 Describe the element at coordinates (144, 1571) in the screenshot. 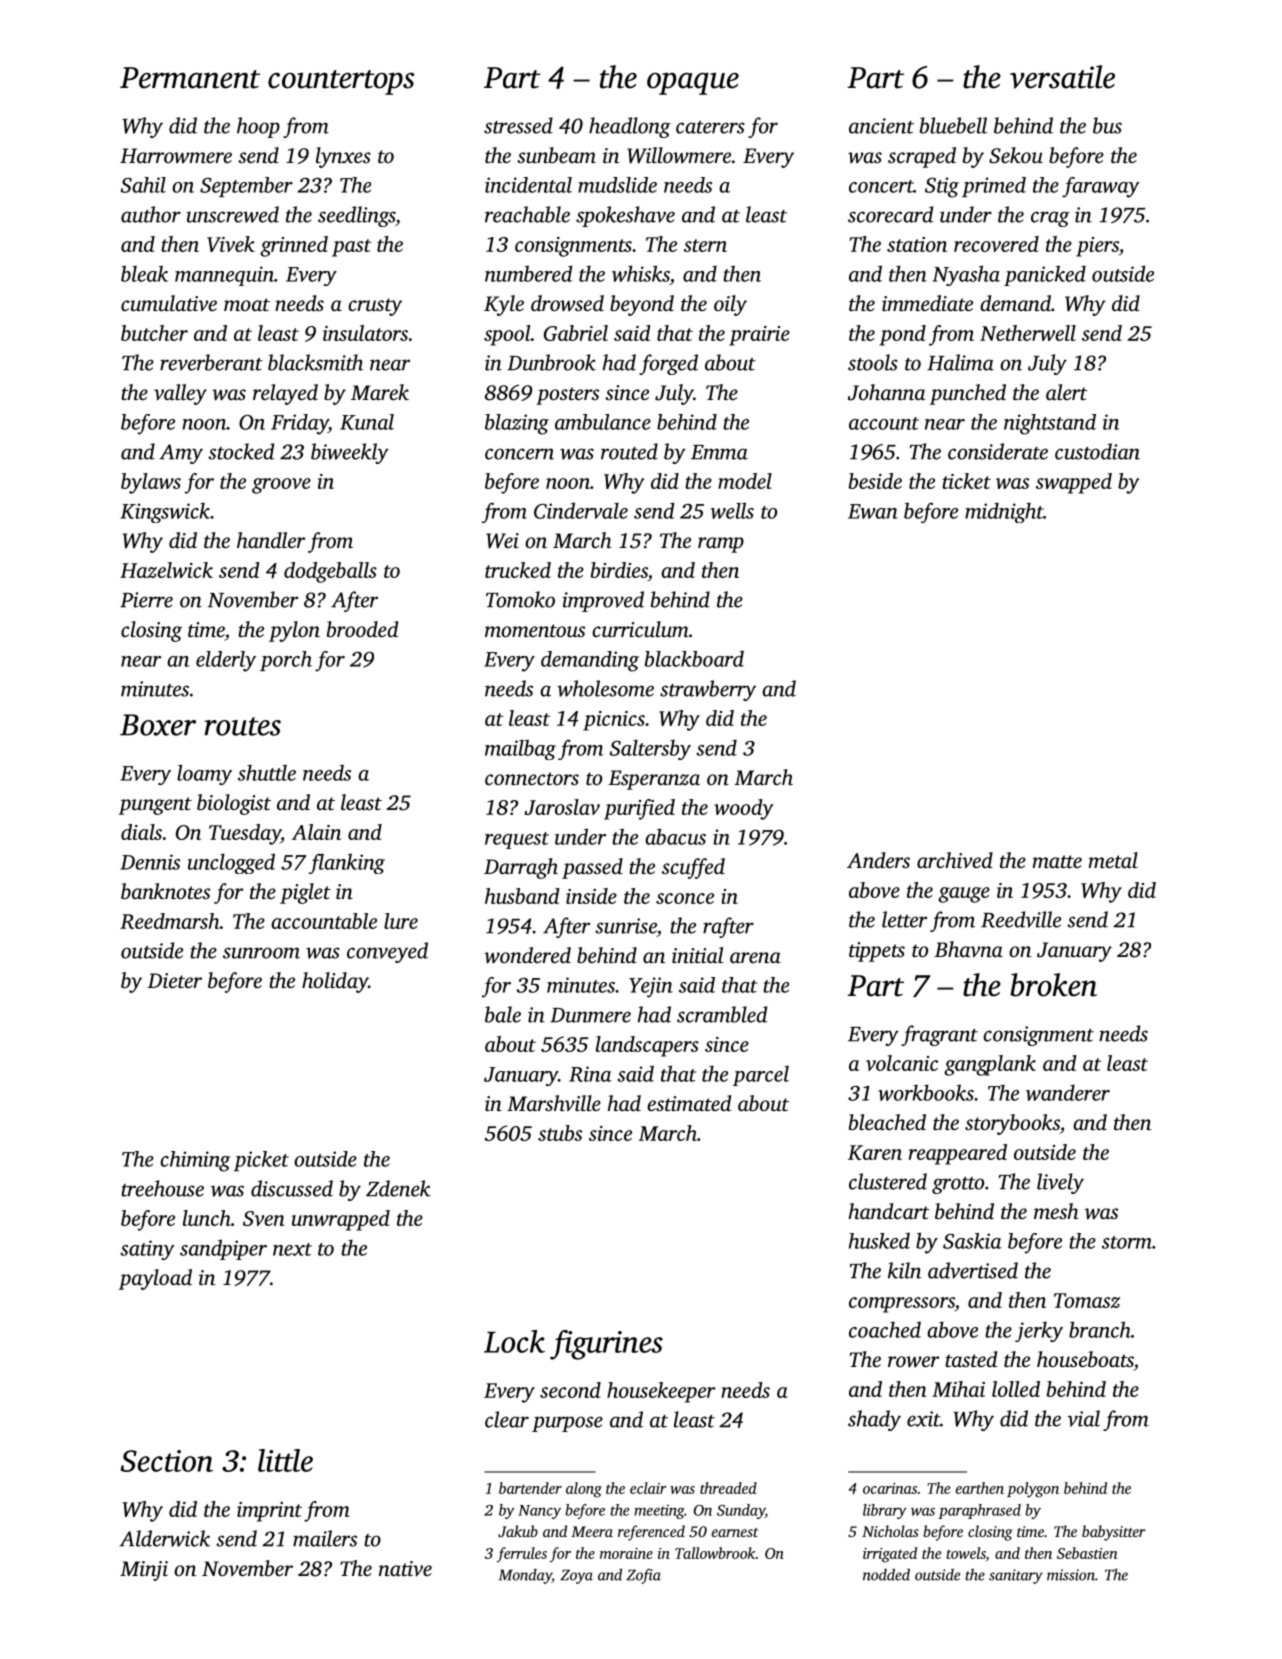

I see `Minji` at that location.
